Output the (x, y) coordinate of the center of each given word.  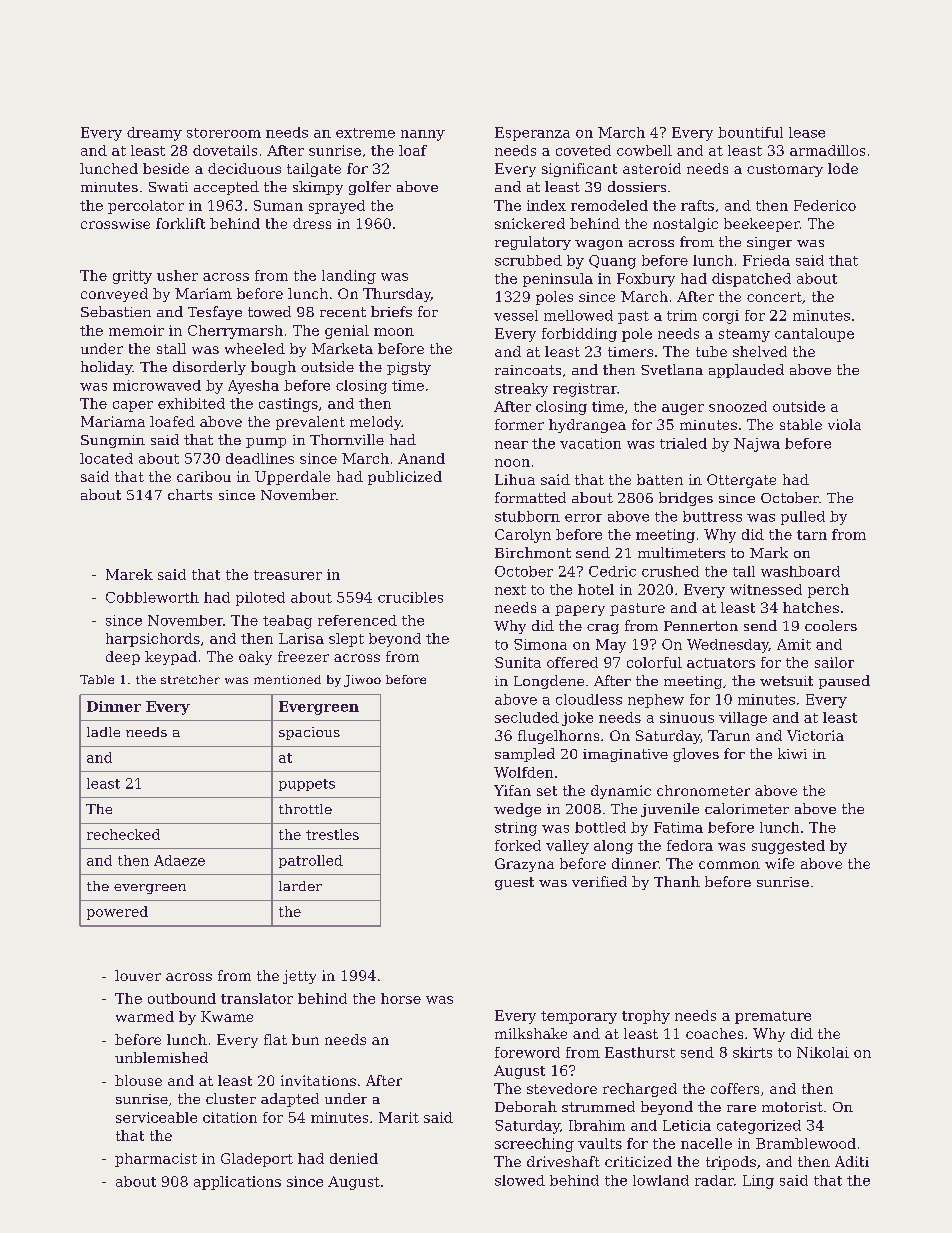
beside (166, 168)
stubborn (527, 516)
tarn (812, 535)
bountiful (750, 132)
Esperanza (532, 134)
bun (305, 1039)
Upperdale (292, 478)
